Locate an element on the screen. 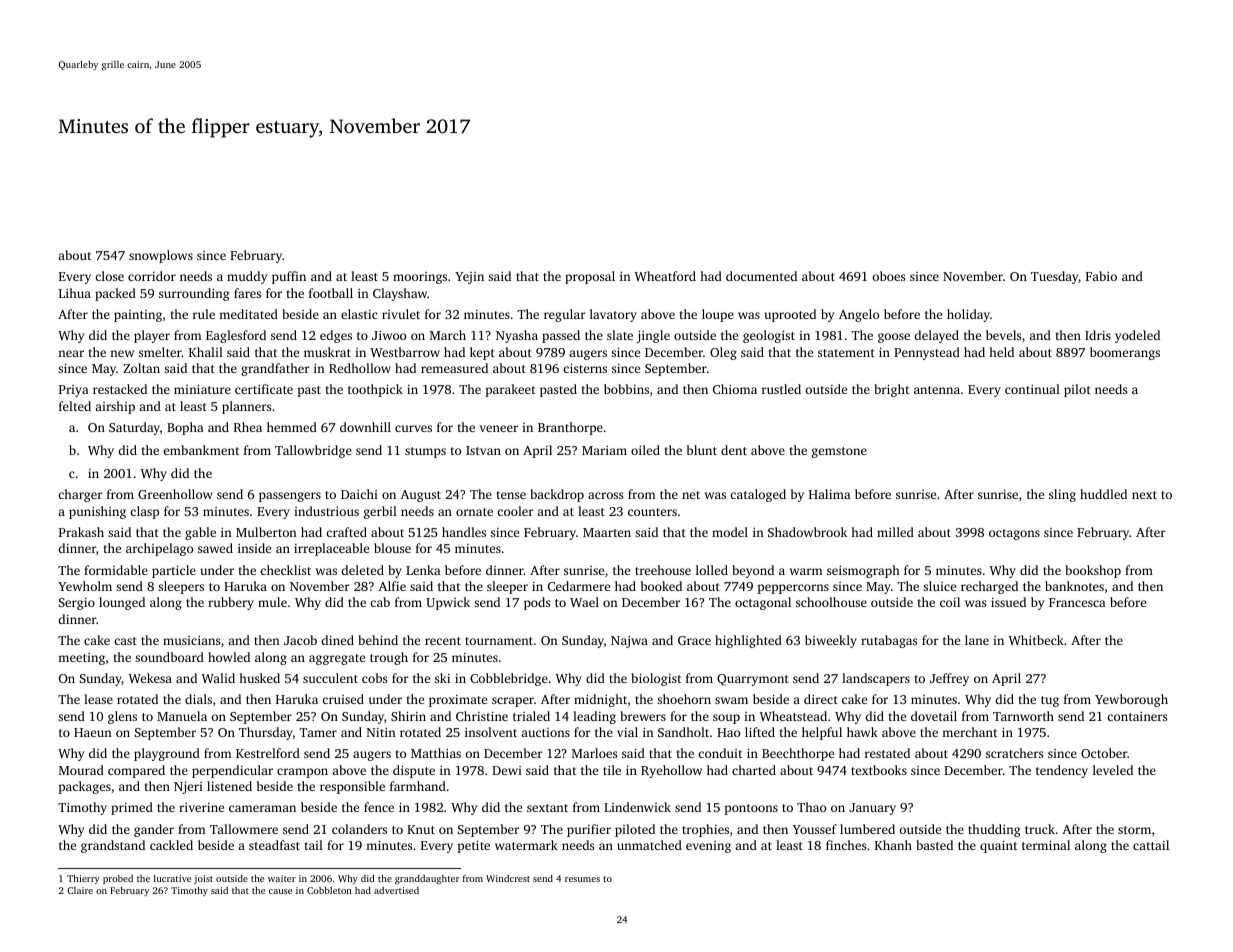 This screenshot has width=1233, height=952. bevels is located at coordinates (1003, 335).
